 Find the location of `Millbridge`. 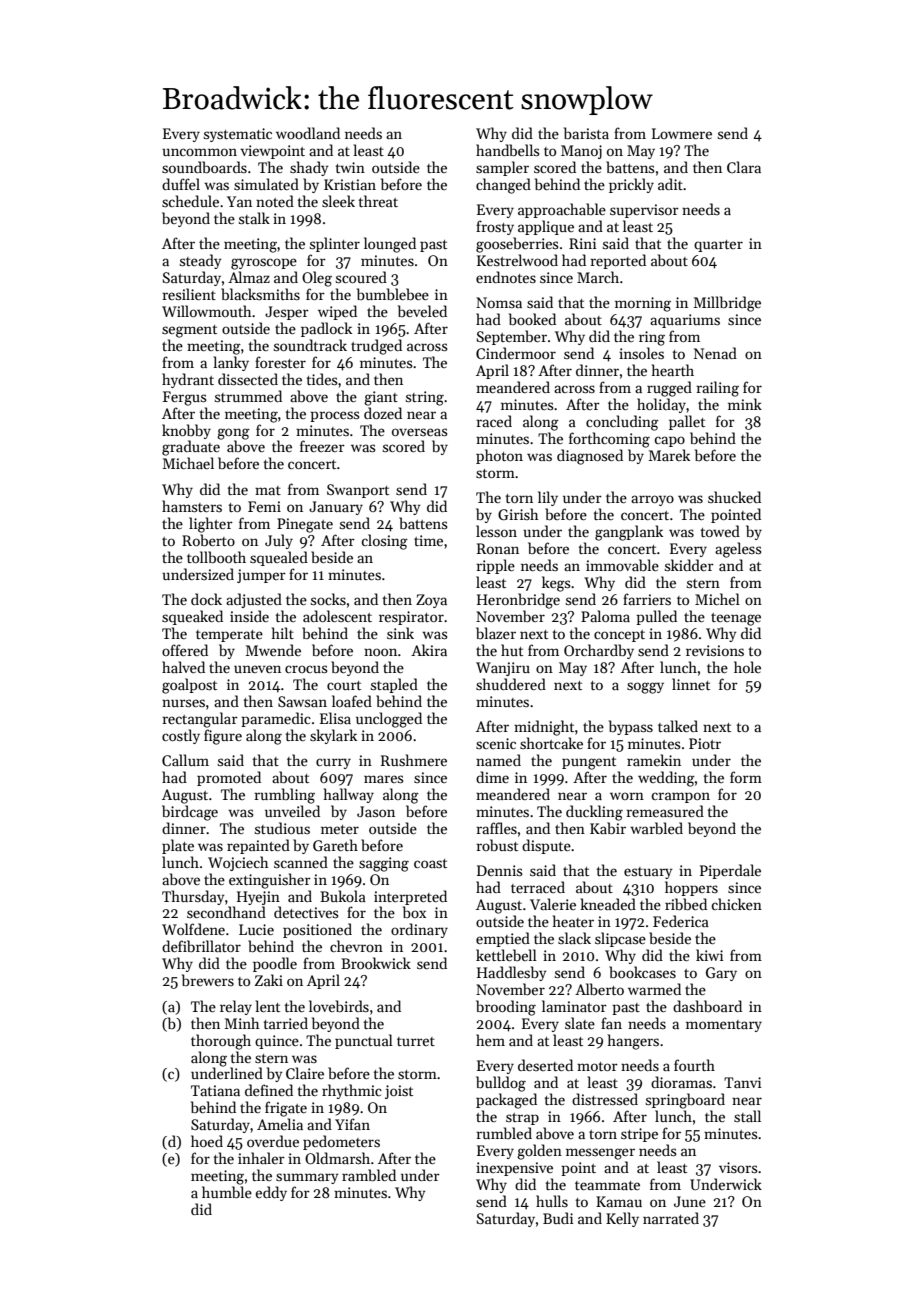

Millbridge is located at coordinates (727, 304).
